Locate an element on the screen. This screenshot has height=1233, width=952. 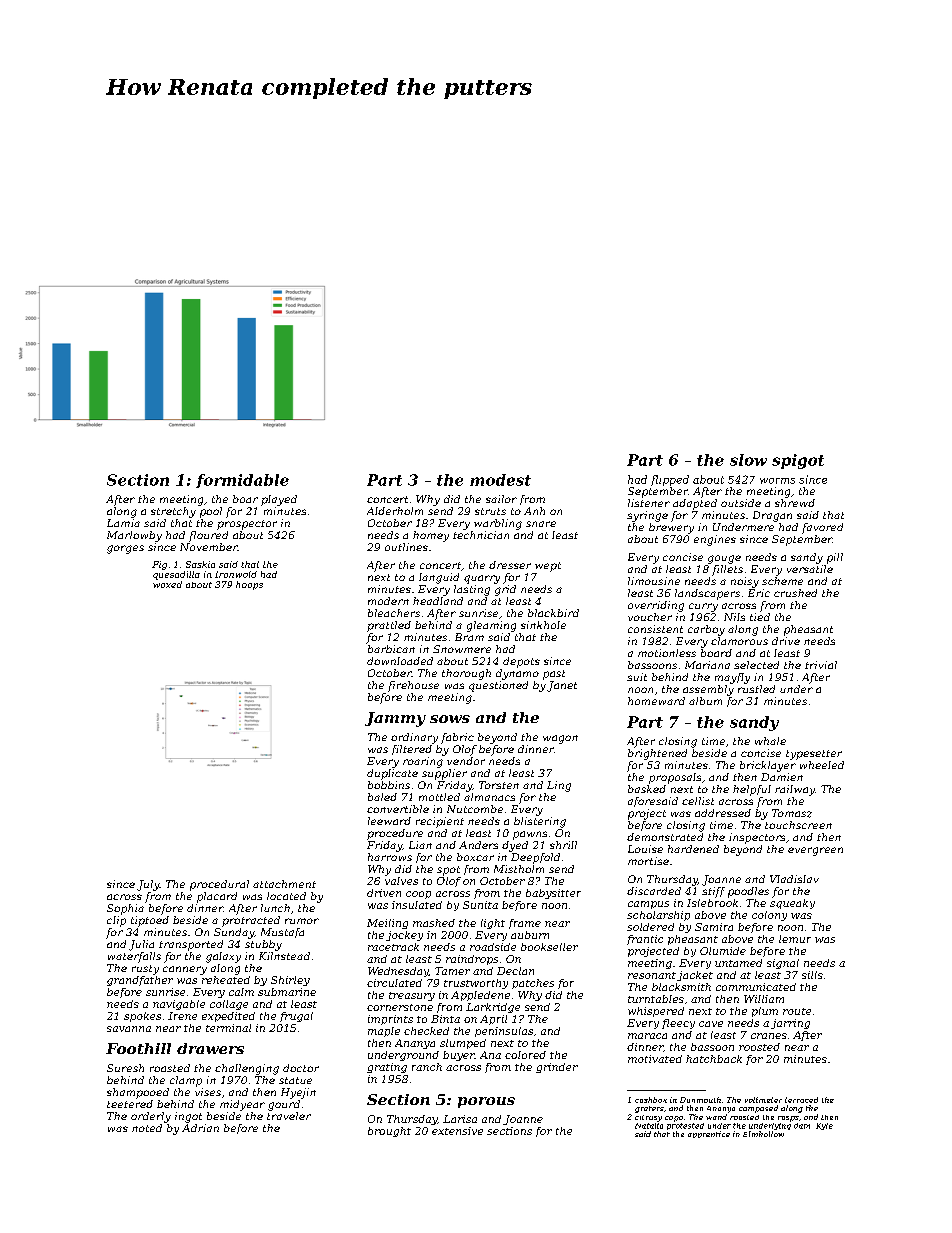
extensive is located at coordinates (457, 1131).
